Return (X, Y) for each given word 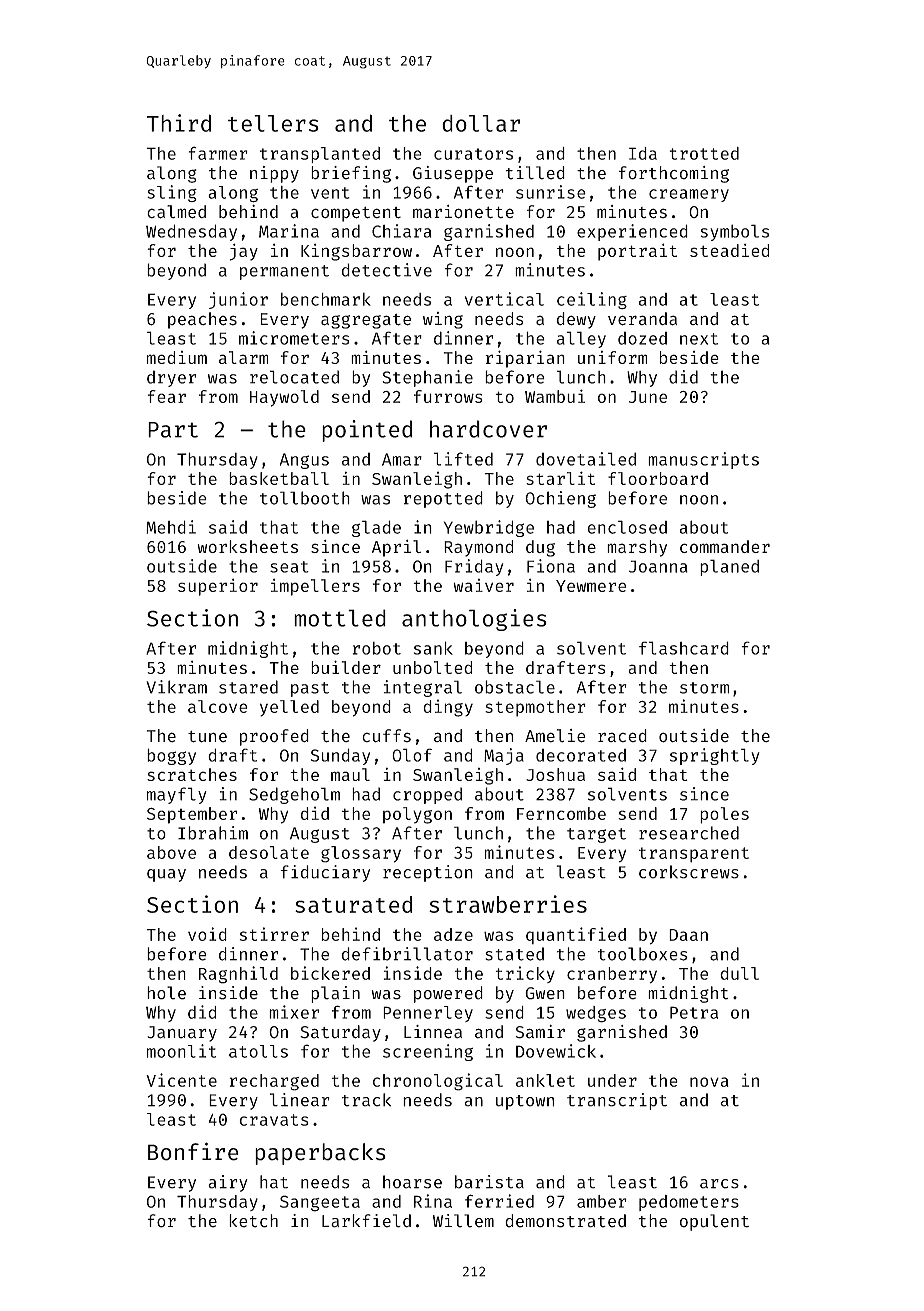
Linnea (433, 1032)
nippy (274, 174)
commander (725, 546)
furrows (448, 396)
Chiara (402, 231)
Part (173, 430)
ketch (253, 1221)
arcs (719, 1184)
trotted (704, 153)
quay (166, 875)
